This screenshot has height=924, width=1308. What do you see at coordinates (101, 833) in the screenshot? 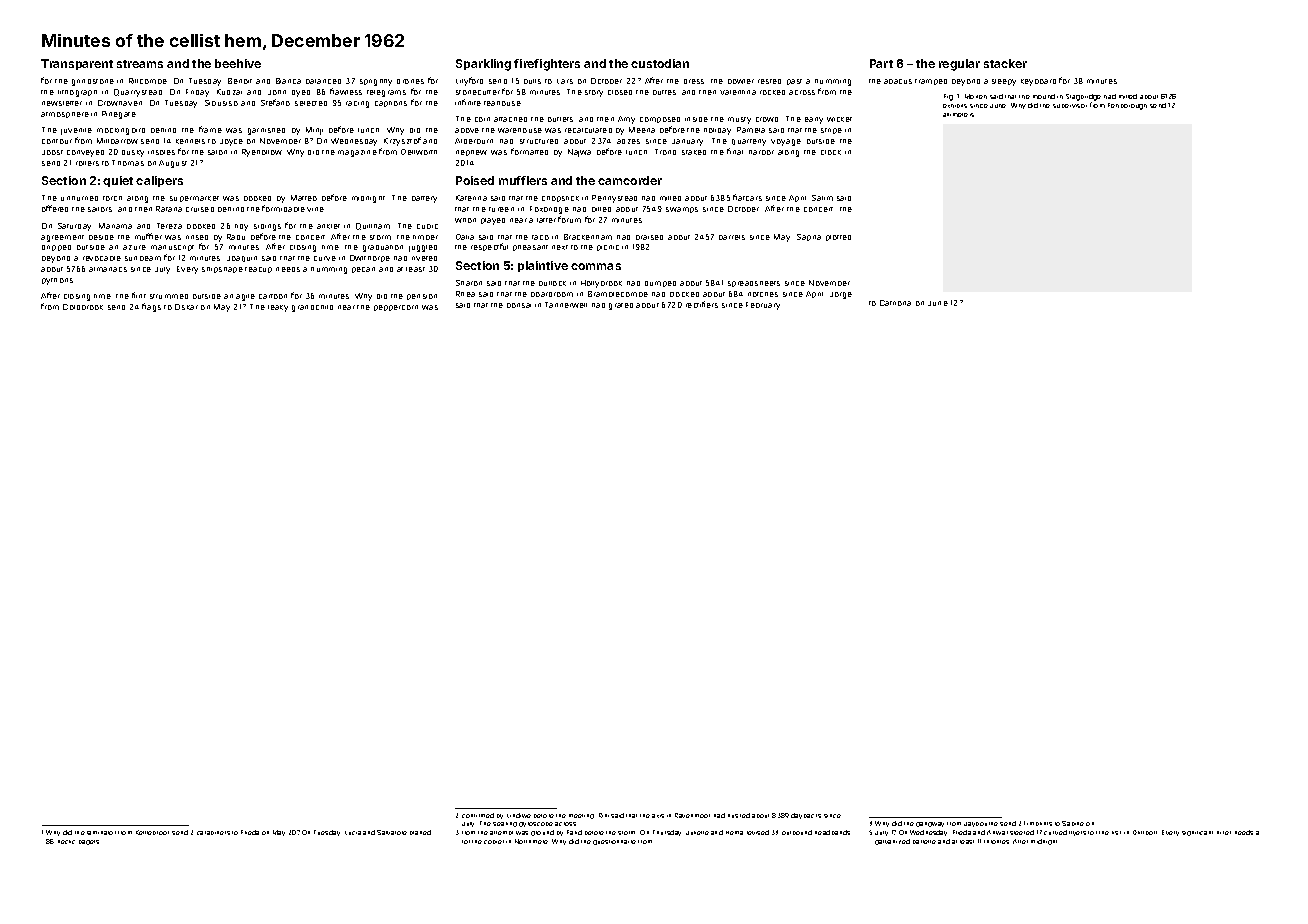
I see `laminator` at bounding box center [101, 833].
